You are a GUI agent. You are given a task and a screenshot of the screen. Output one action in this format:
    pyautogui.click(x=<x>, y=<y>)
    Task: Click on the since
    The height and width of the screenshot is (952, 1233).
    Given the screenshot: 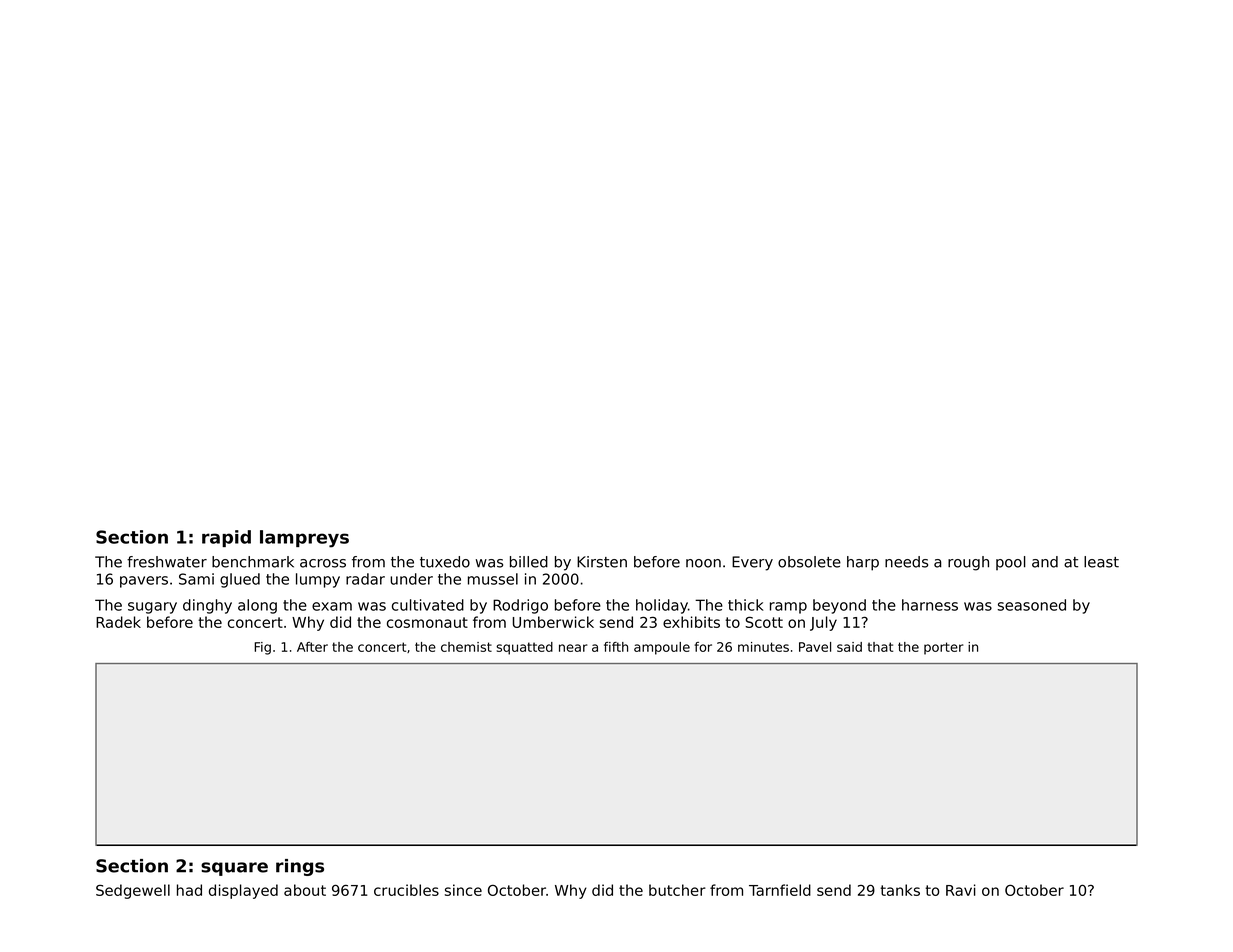 What is the action you would take?
    pyautogui.click(x=463, y=890)
